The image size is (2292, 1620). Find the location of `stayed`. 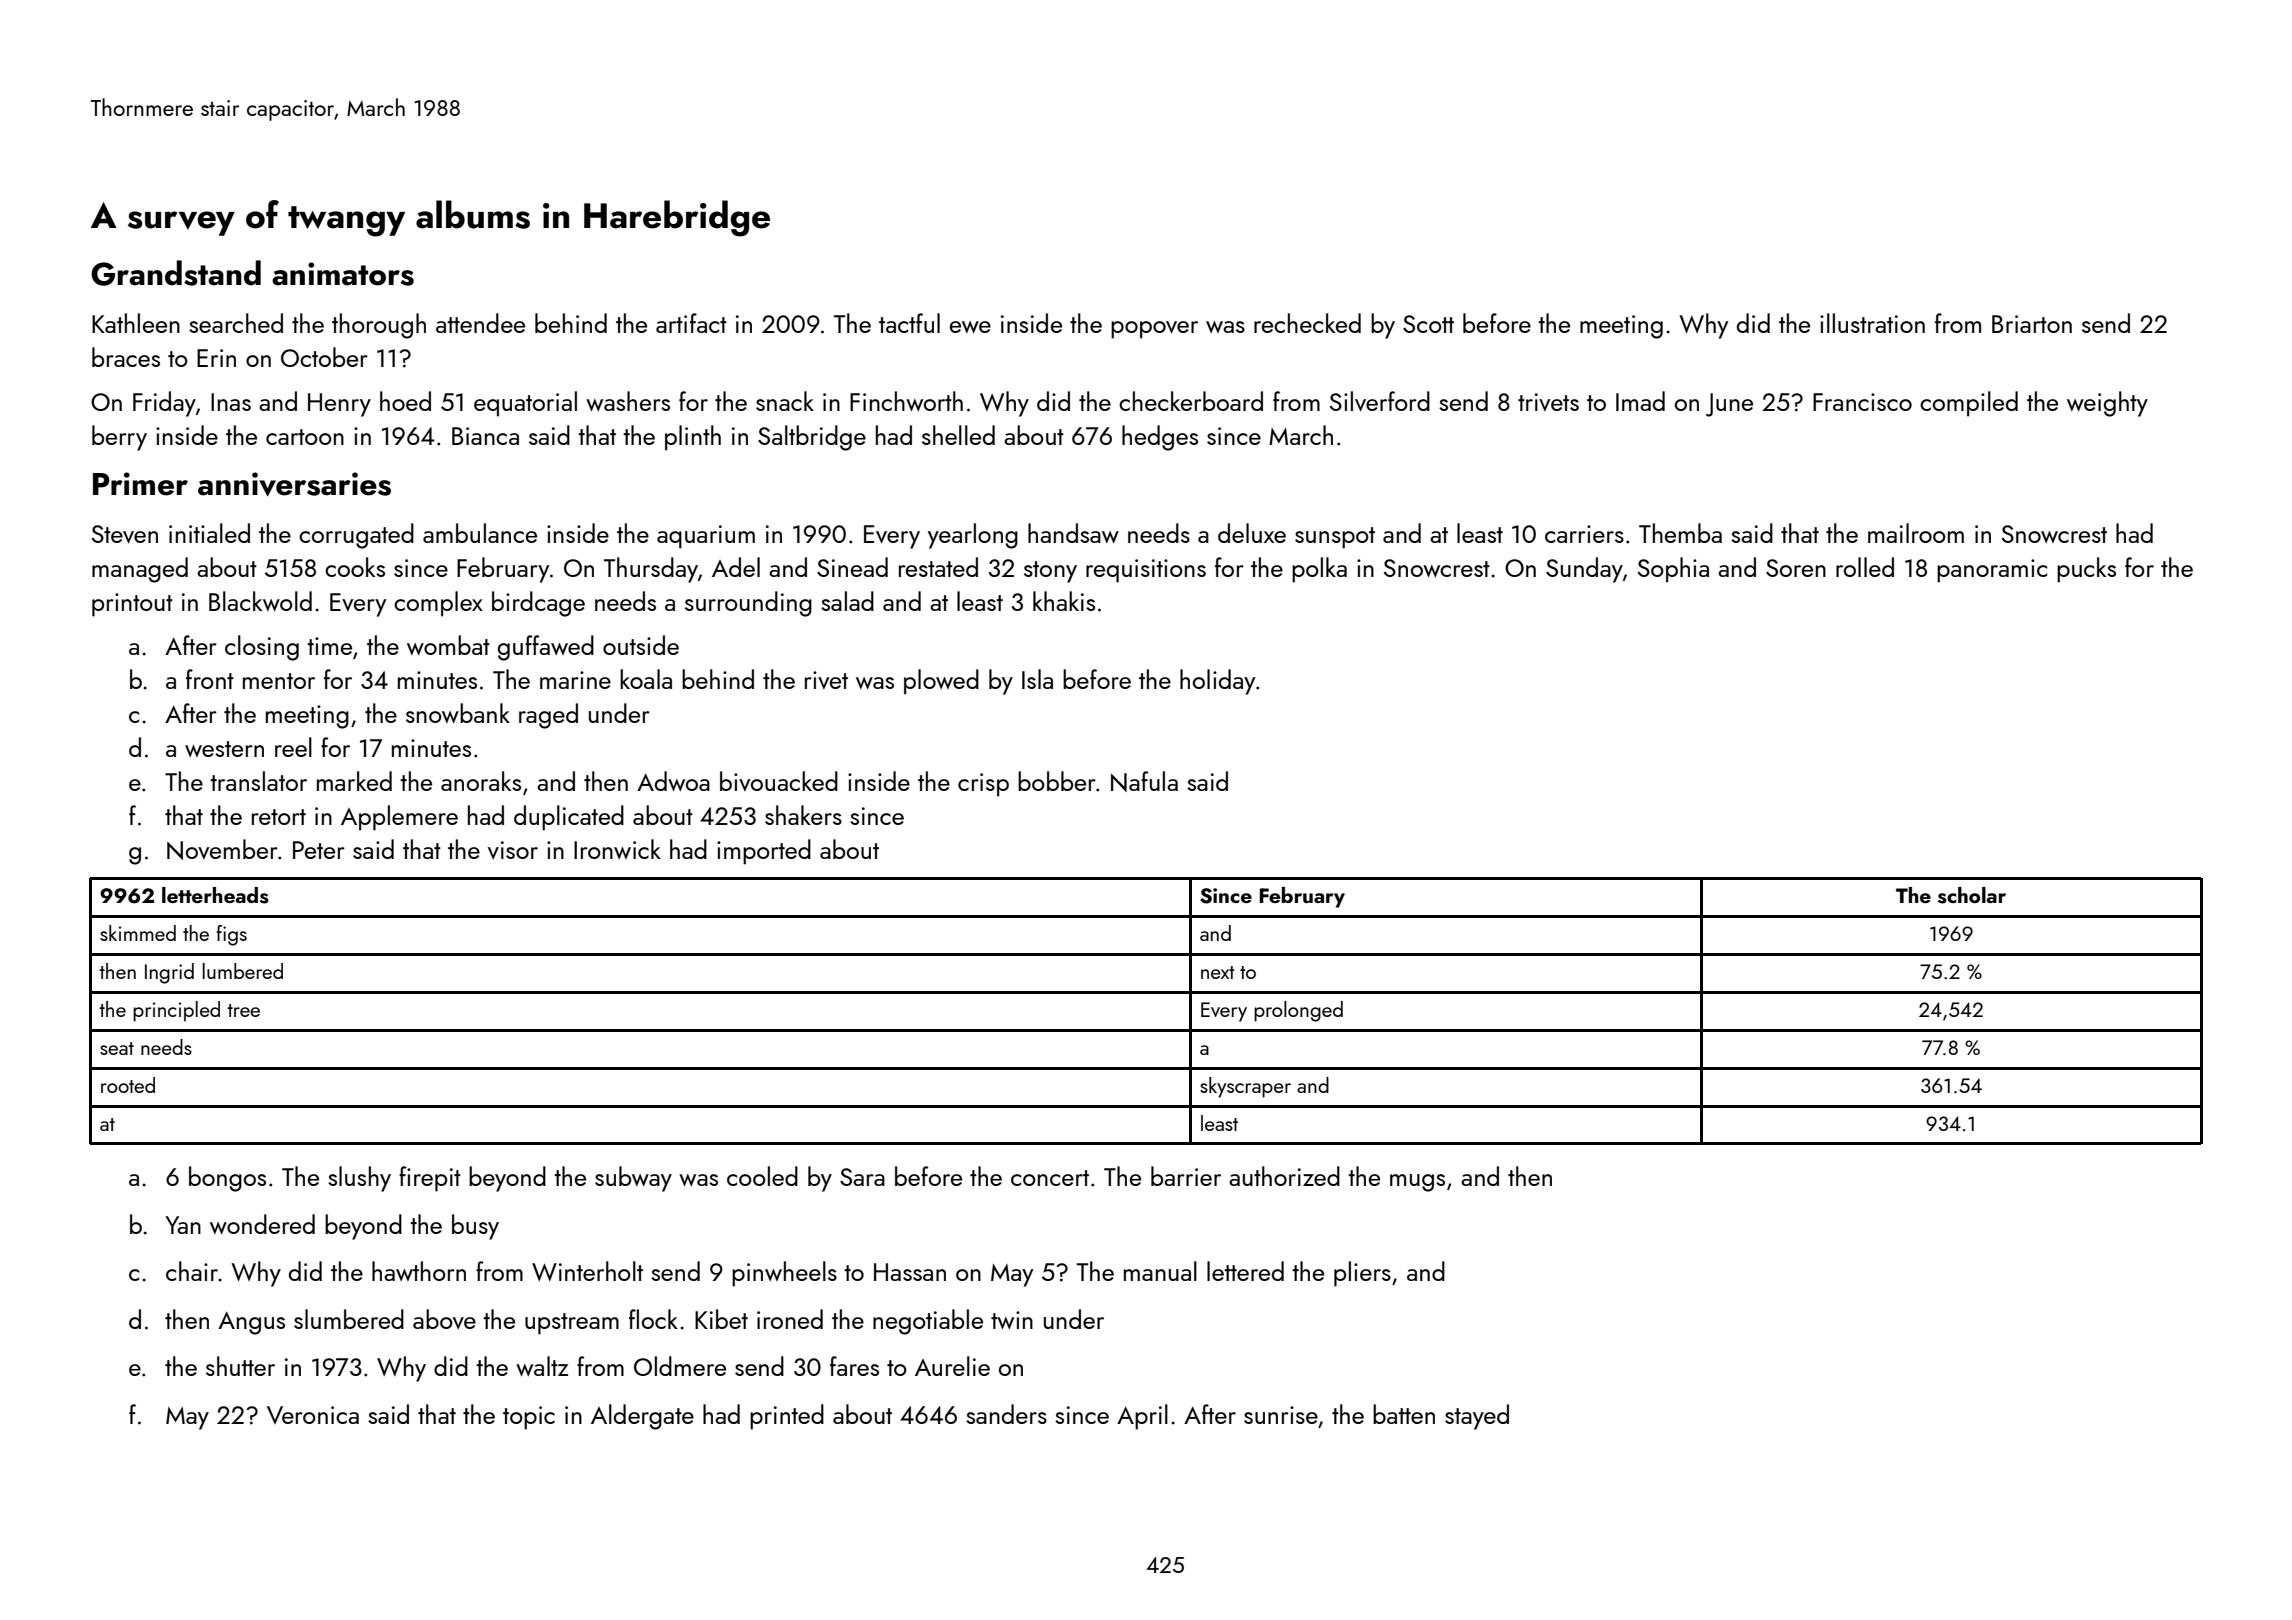

stayed is located at coordinates (1477, 1417).
